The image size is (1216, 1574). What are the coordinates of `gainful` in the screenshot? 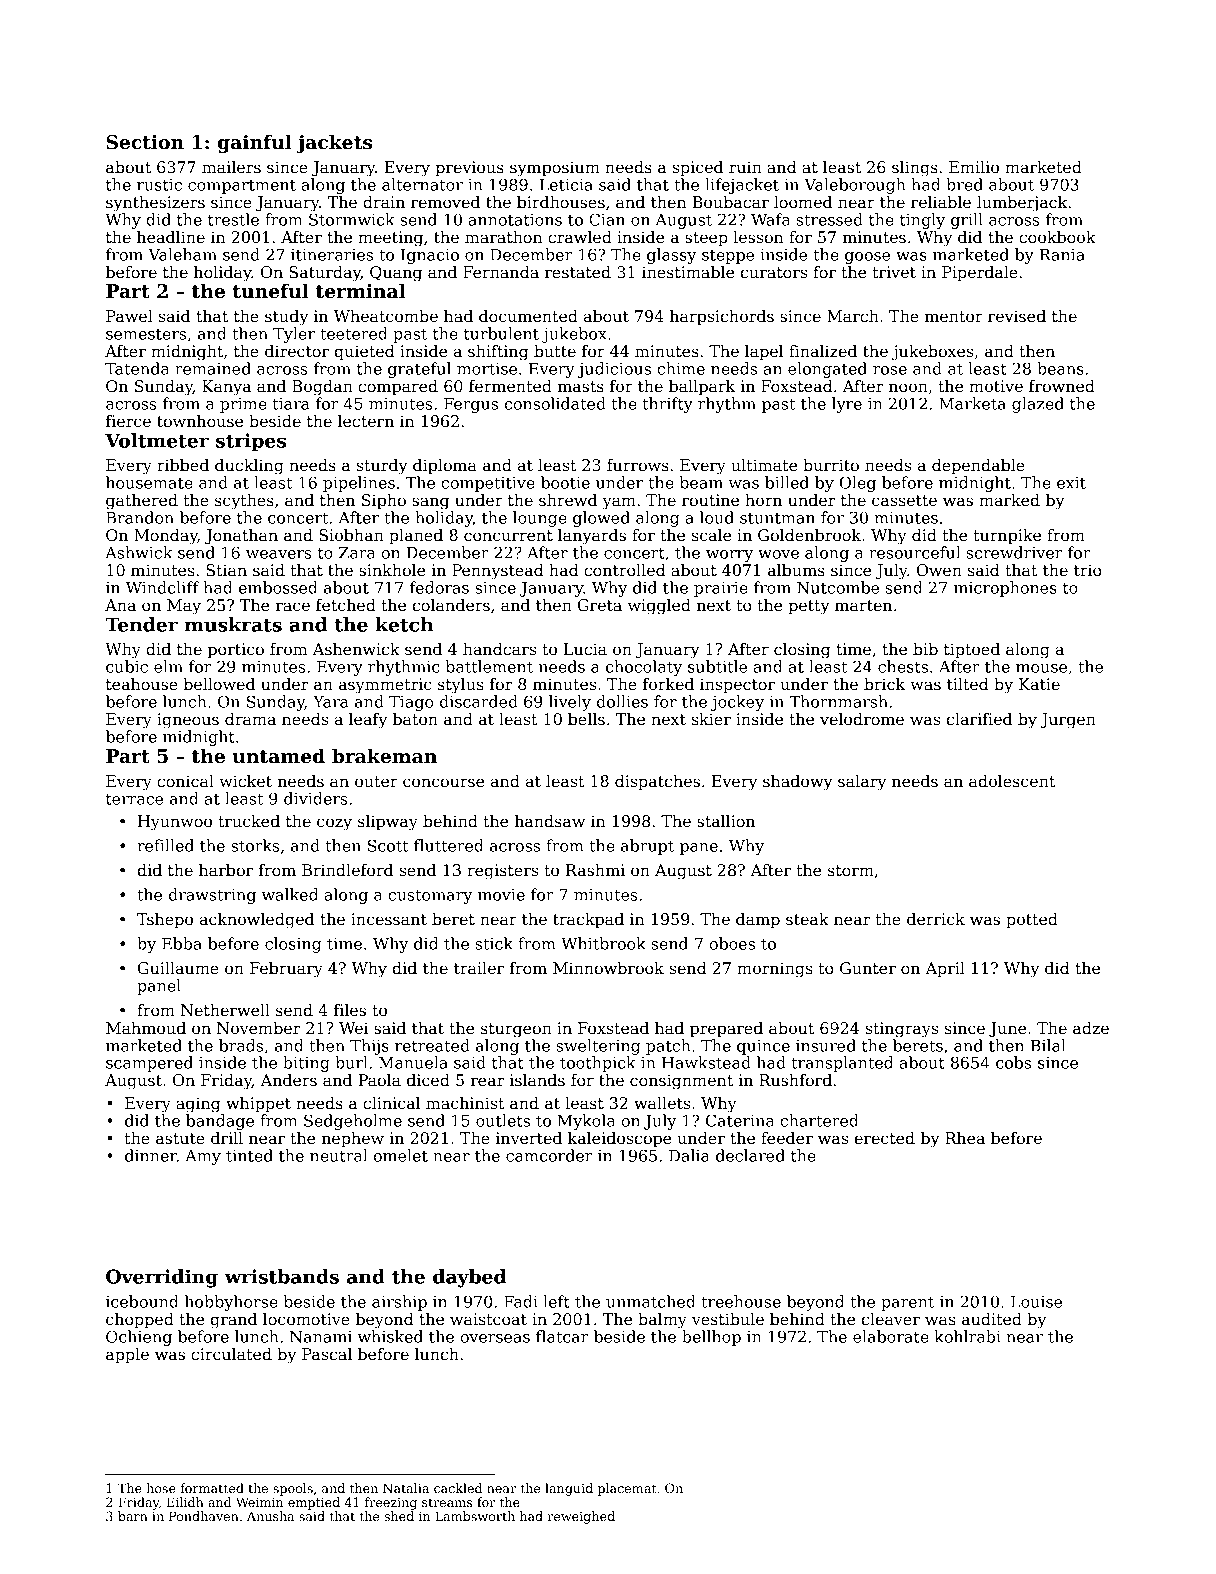 It's located at (255, 143).
